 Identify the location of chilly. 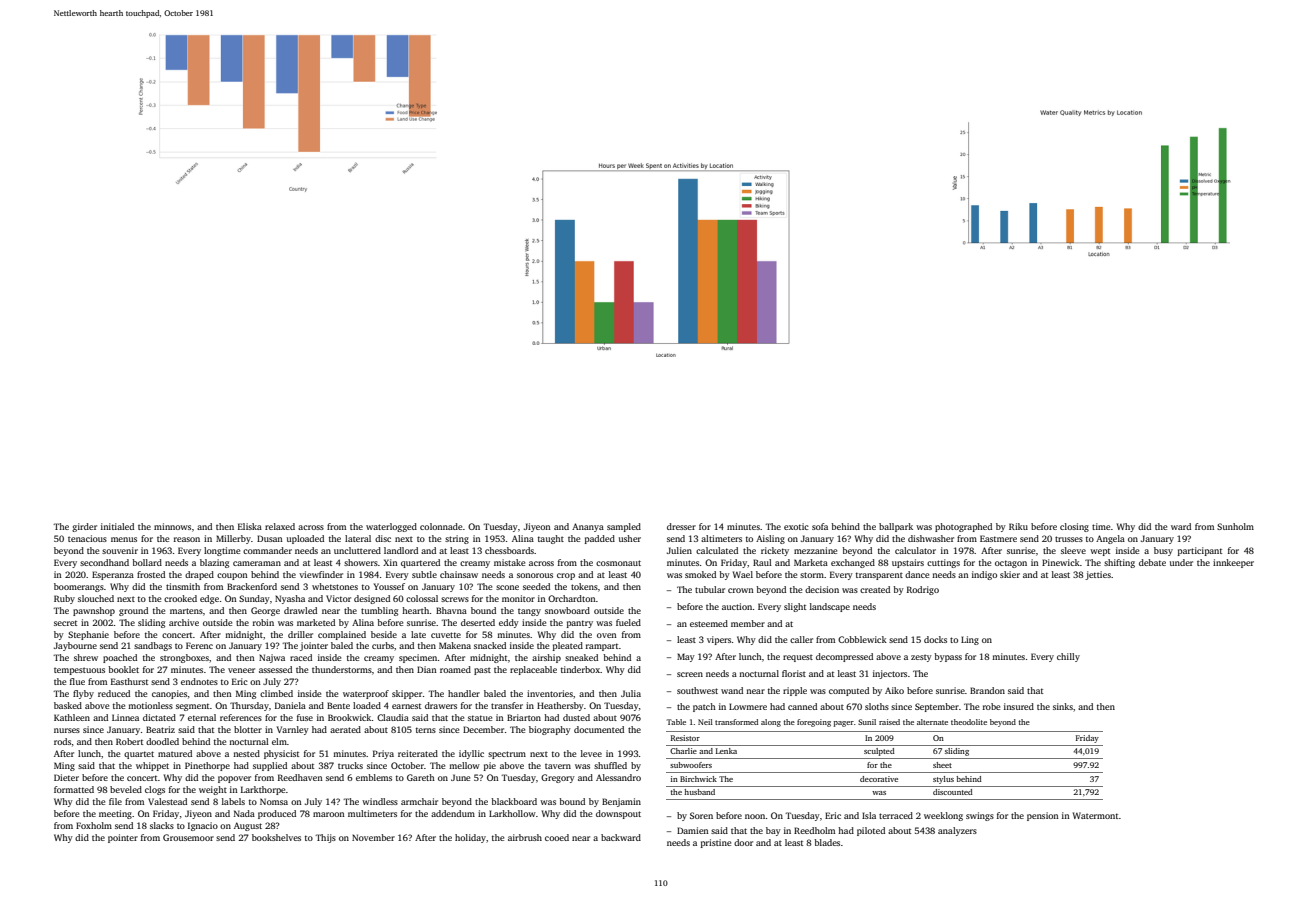
(1068, 657).
